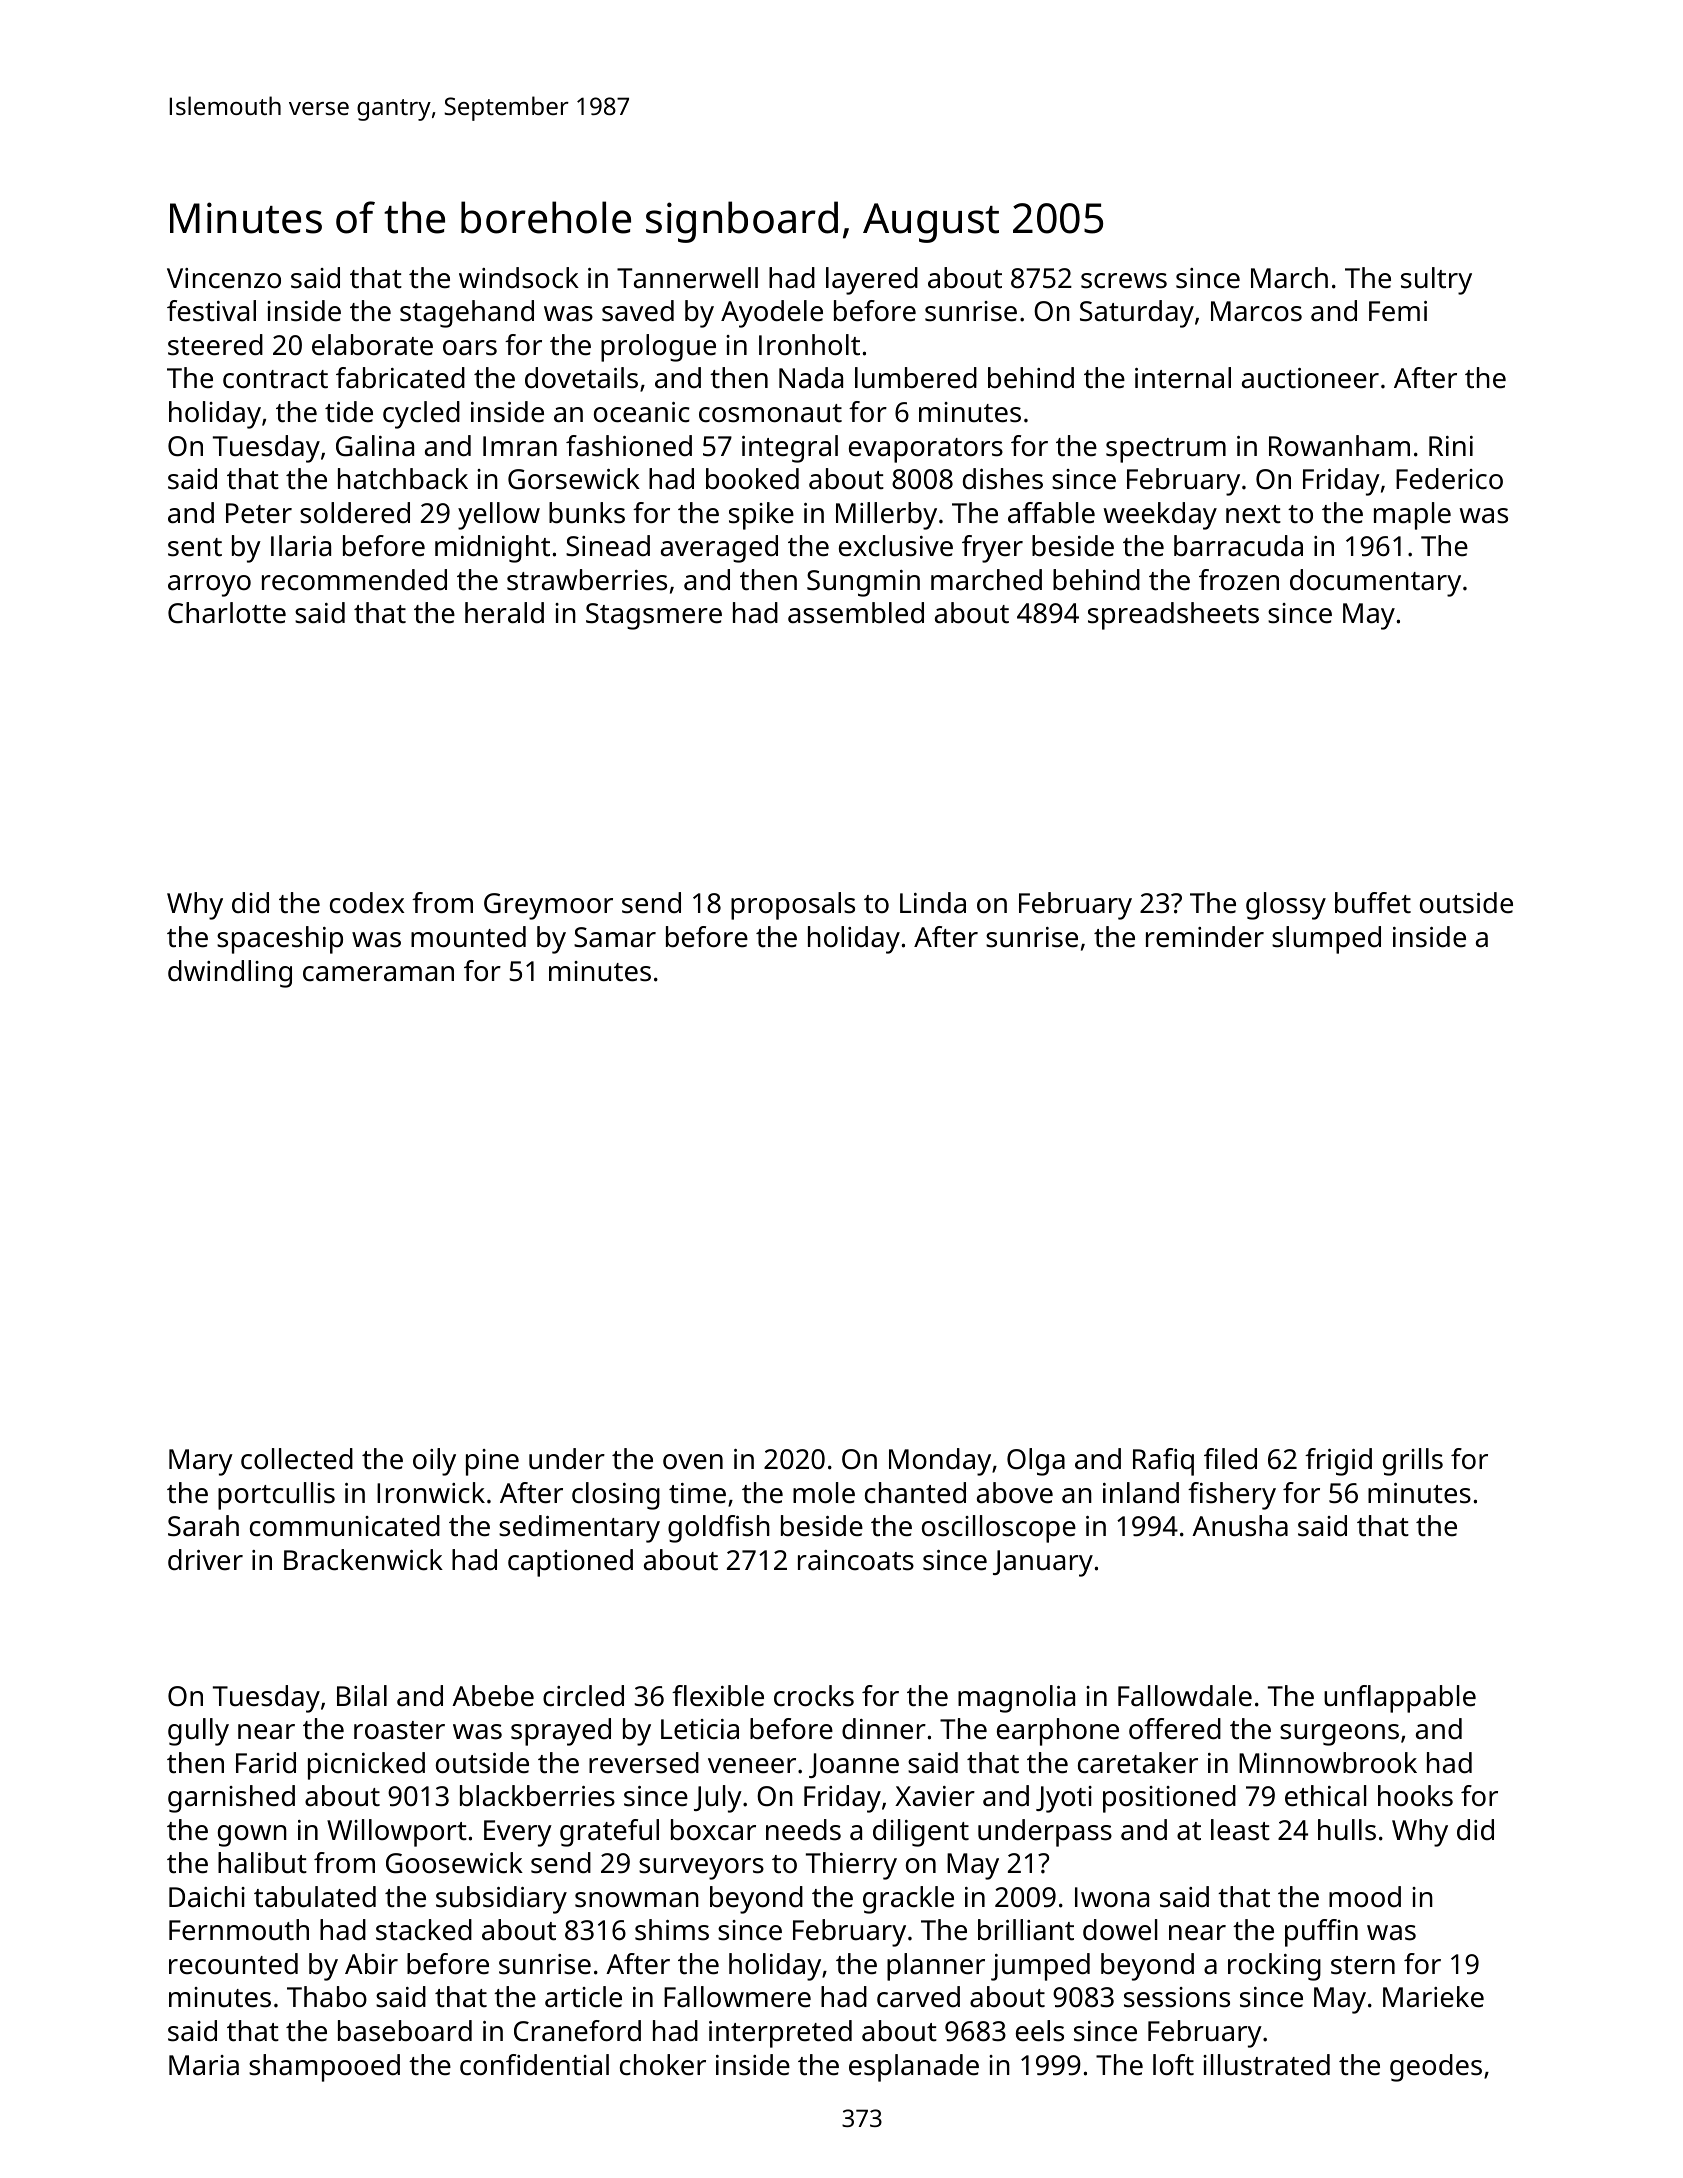  Describe the element at coordinates (1173, 616) in the page. I see `spreadsheets` at that location.
